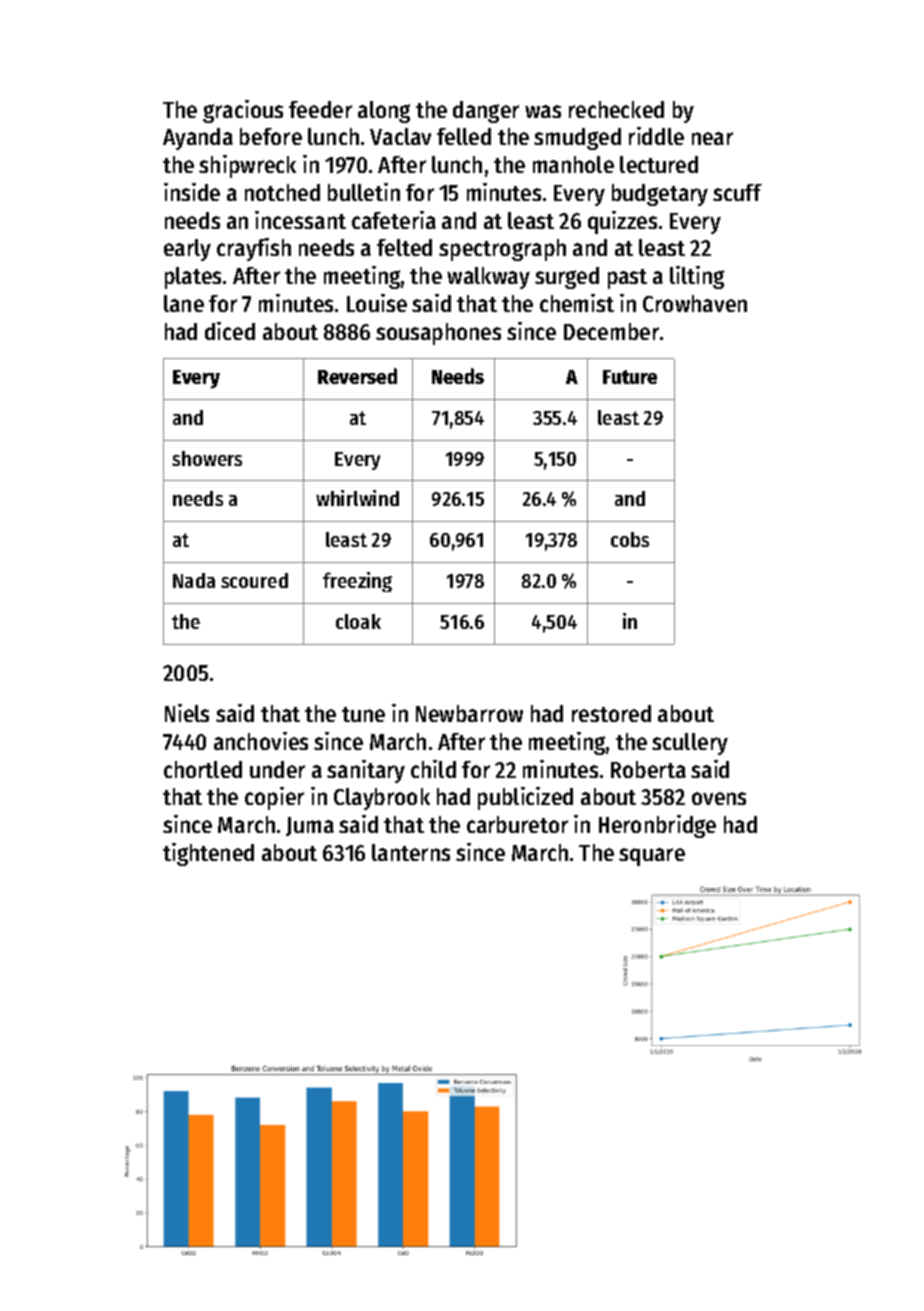 The width and height of the page is (924, 1311). Describe the element at coordinates (208, 854) in the page. I see `tightened` at that location.
